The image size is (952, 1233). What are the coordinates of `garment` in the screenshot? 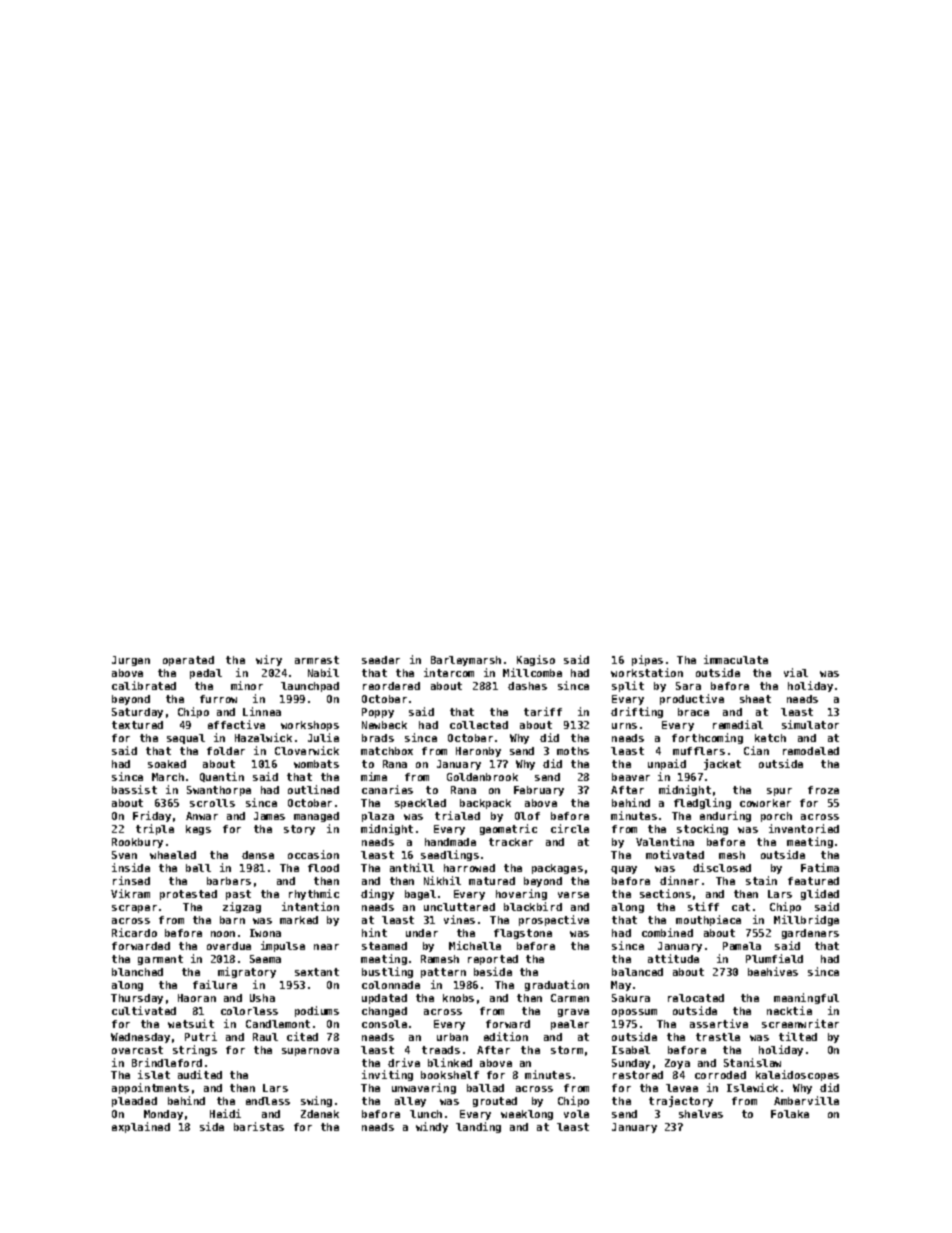 It's located at (160, 960).
